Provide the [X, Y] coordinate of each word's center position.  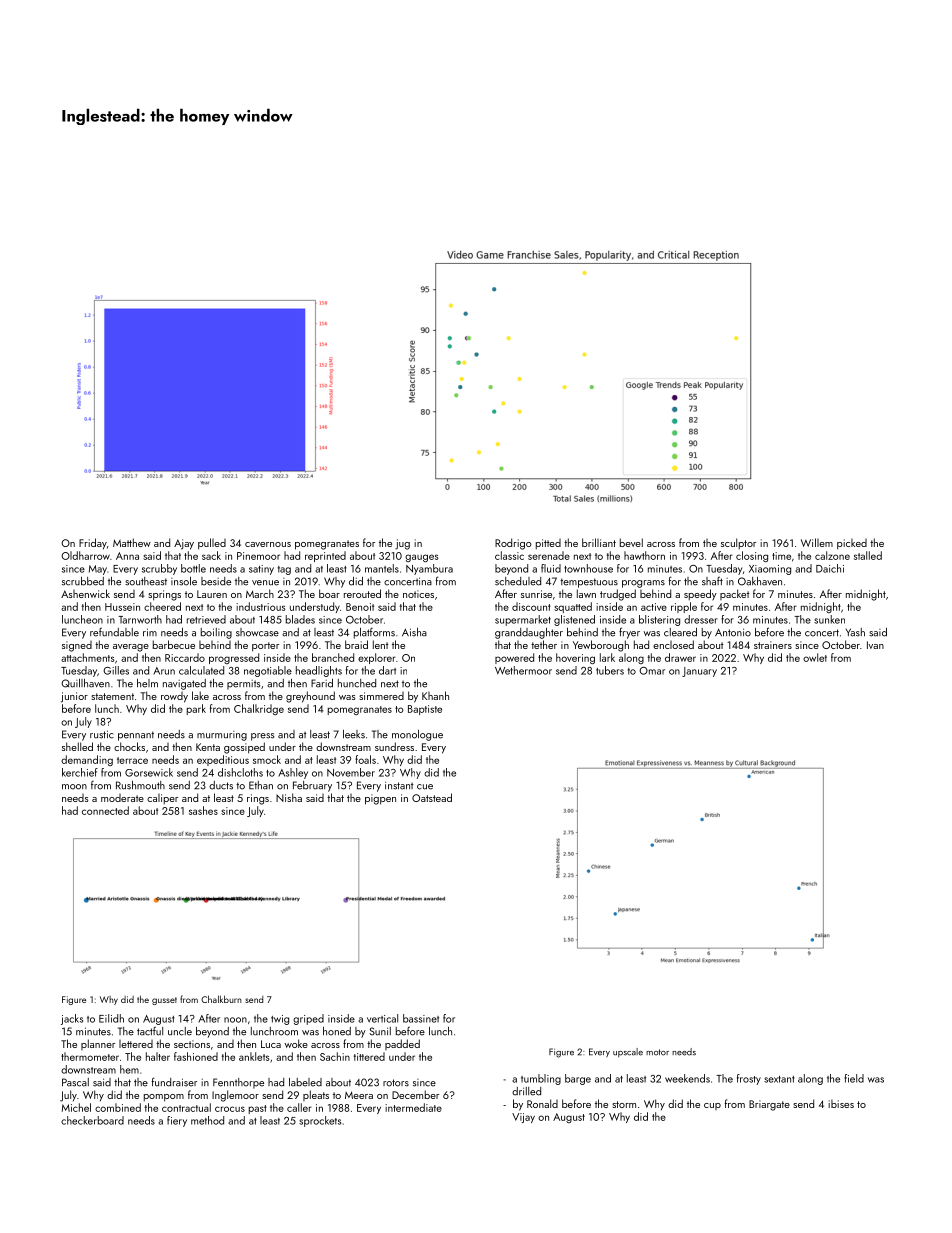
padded [402, 1044]
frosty [749, 1079]
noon [235, 1020]
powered [514, 658]
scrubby [159, 569]
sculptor [738, 544]
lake [200, 695]
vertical [382, 1018]
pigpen [380, 799]
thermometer [90, 1056]
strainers [773, 645]
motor [657, 1052]
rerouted [362, 593]
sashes [203, 810]
